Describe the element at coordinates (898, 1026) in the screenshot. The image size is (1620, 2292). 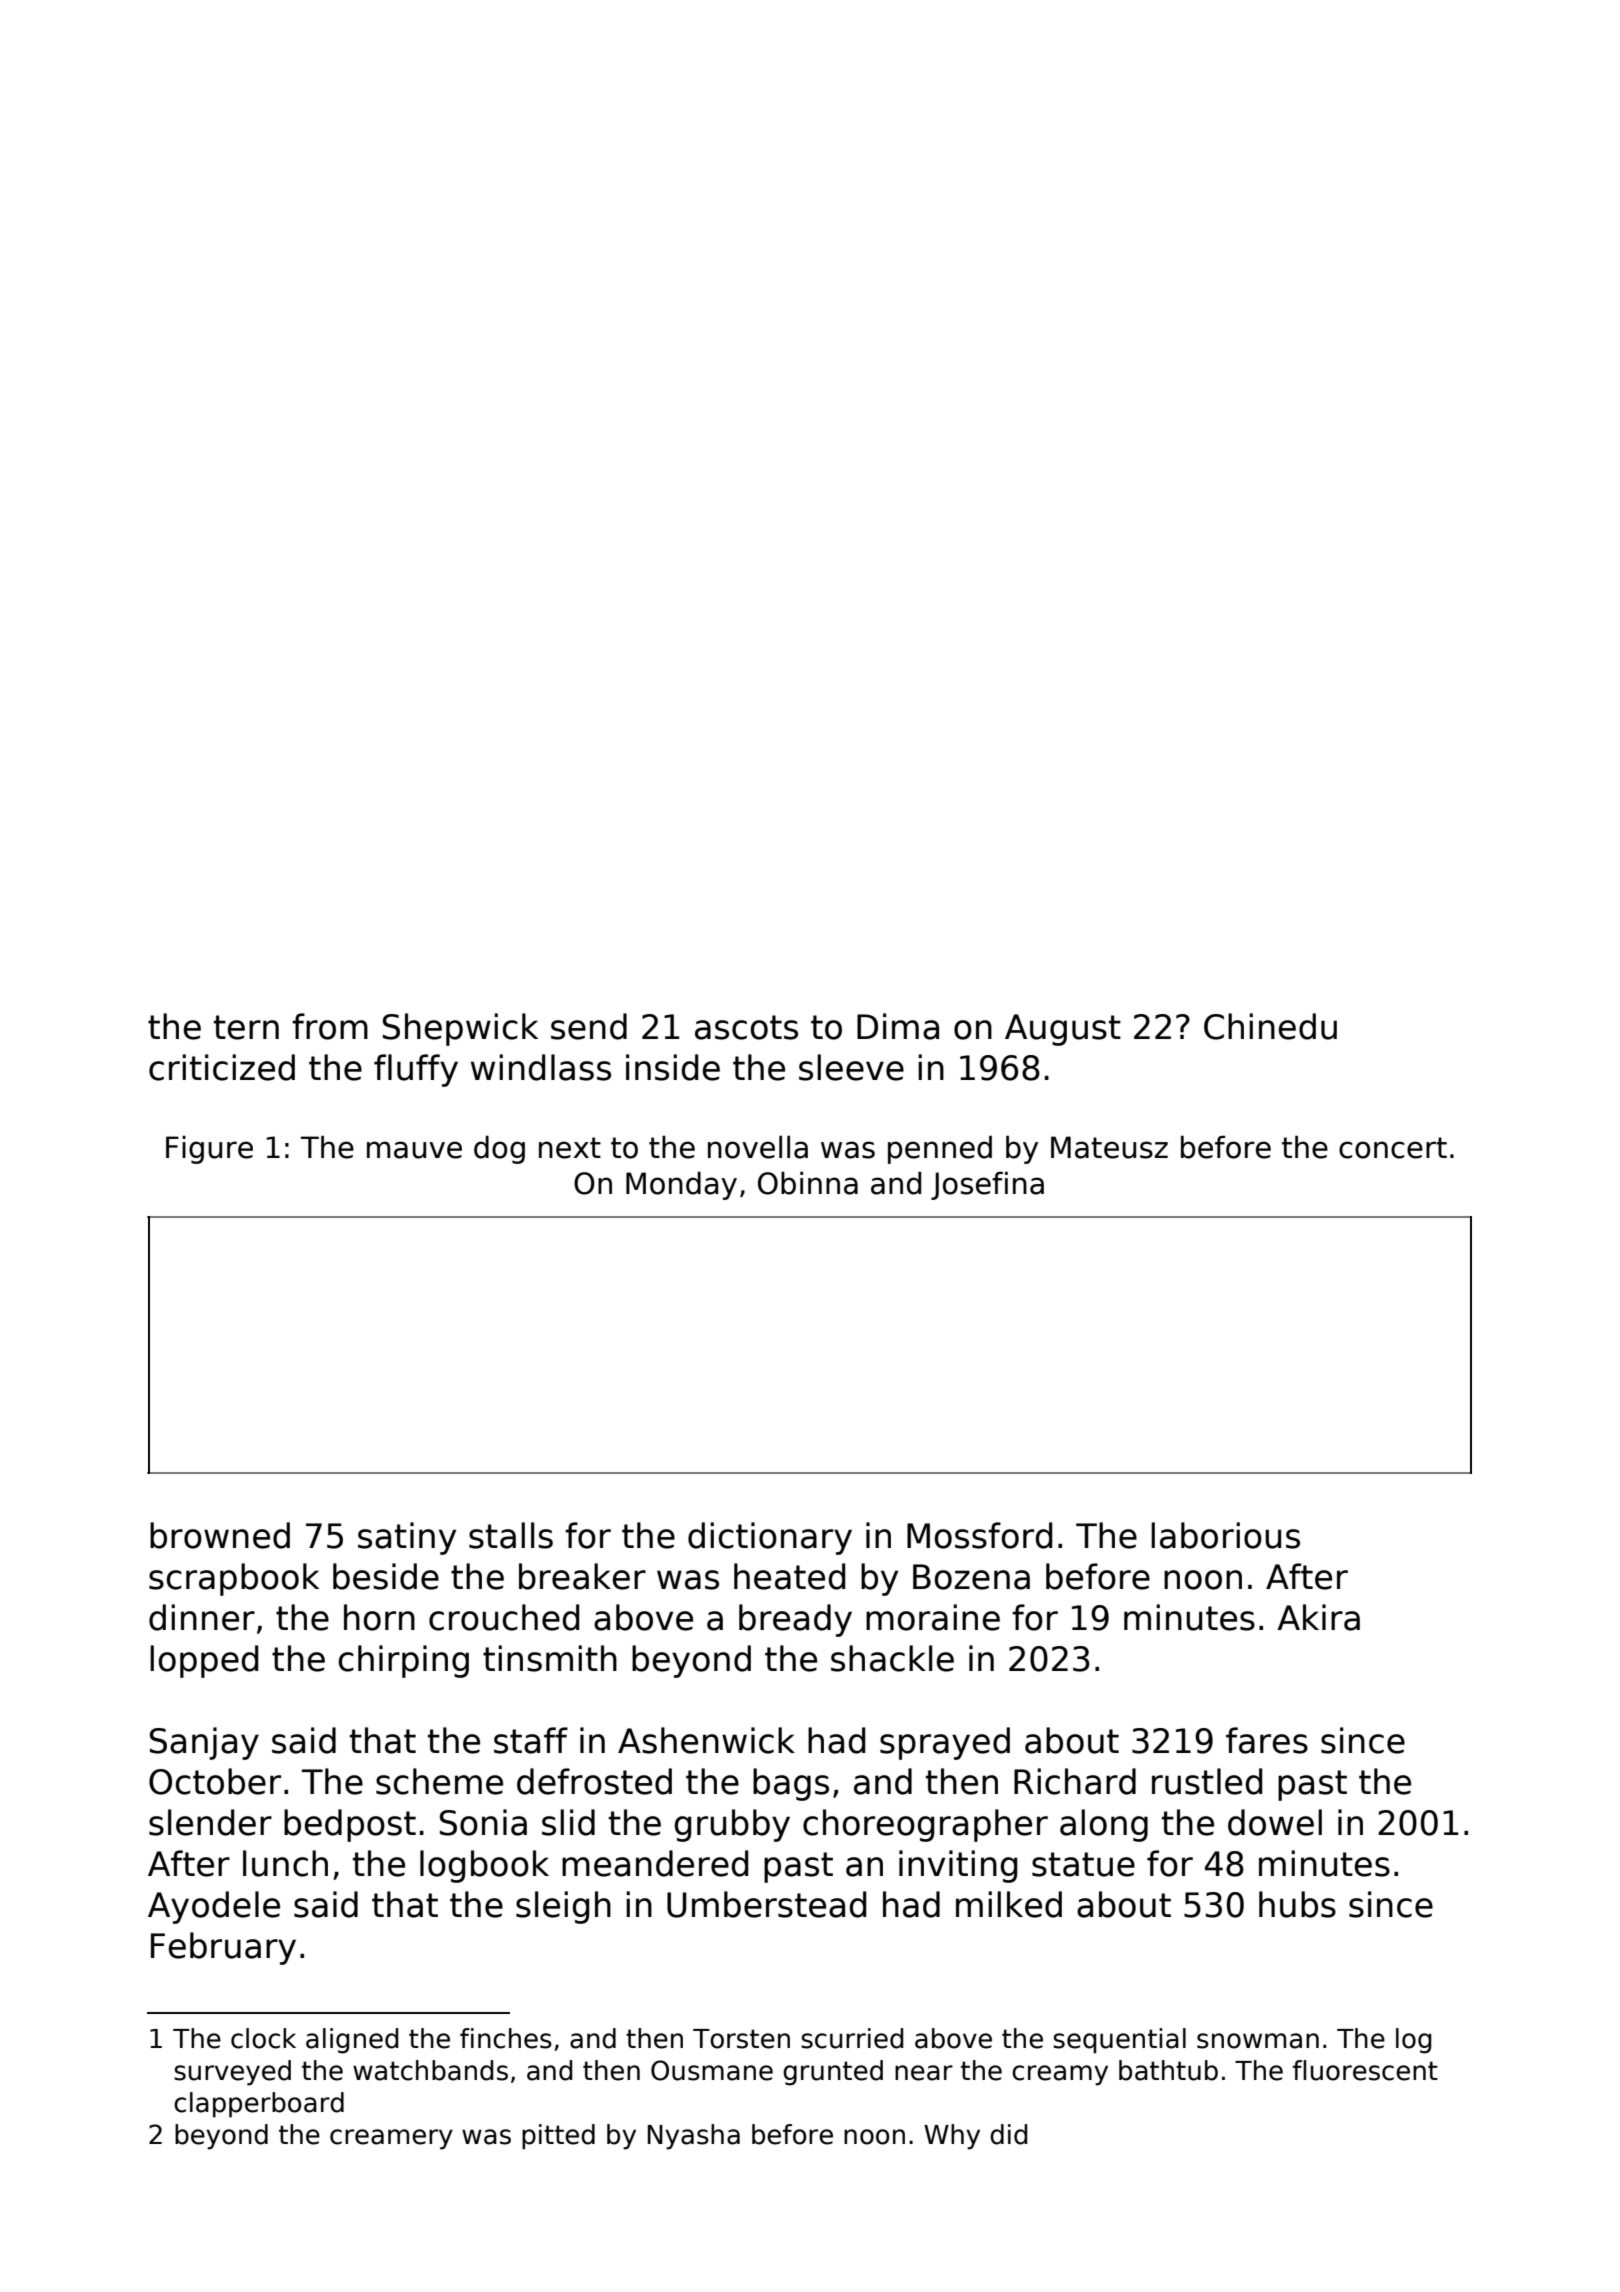
I see `Dima` at that location.
